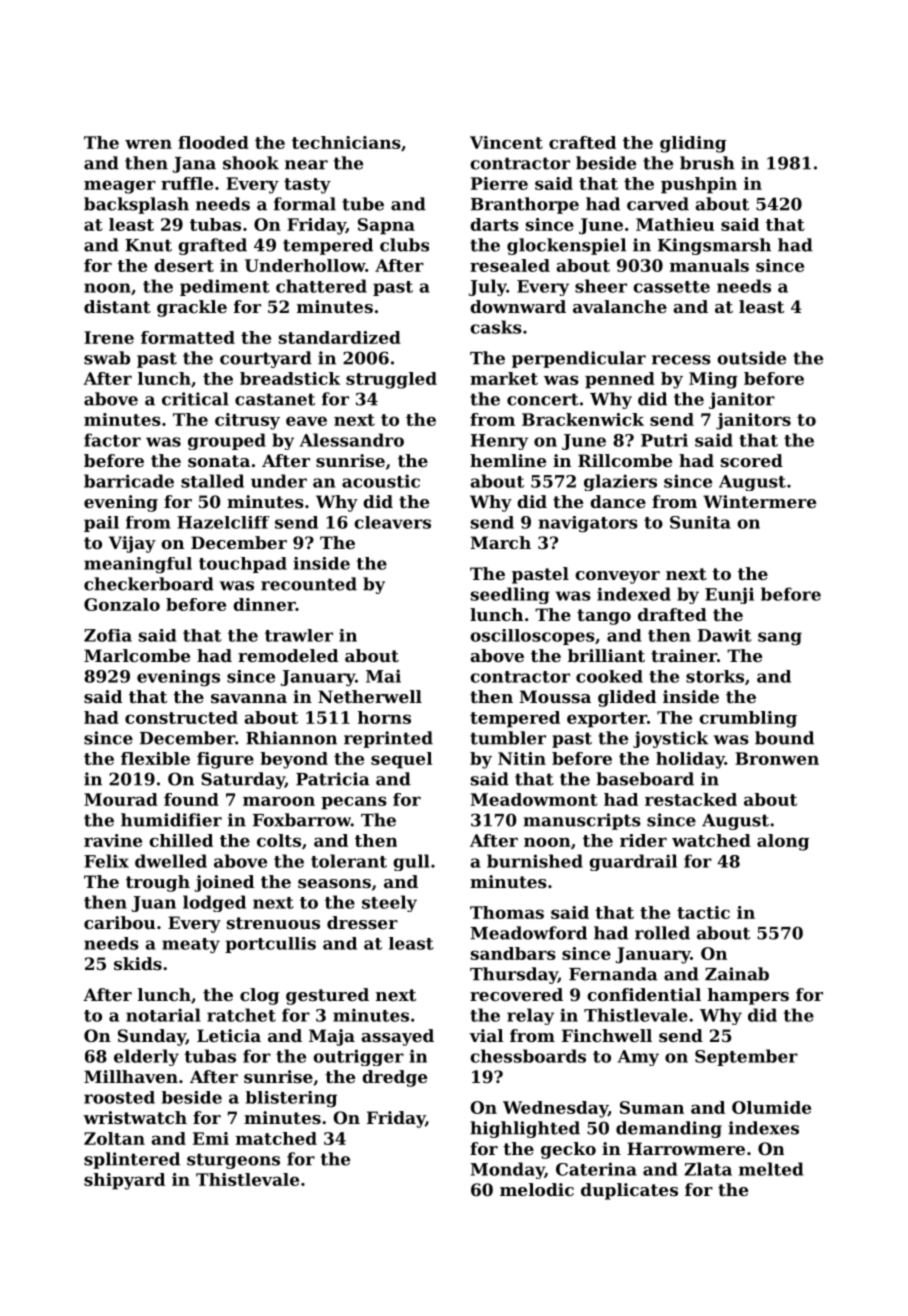 The width and height of the page is (908, 1316). I want to click on Kingsmarsh, so click(714, 246).
